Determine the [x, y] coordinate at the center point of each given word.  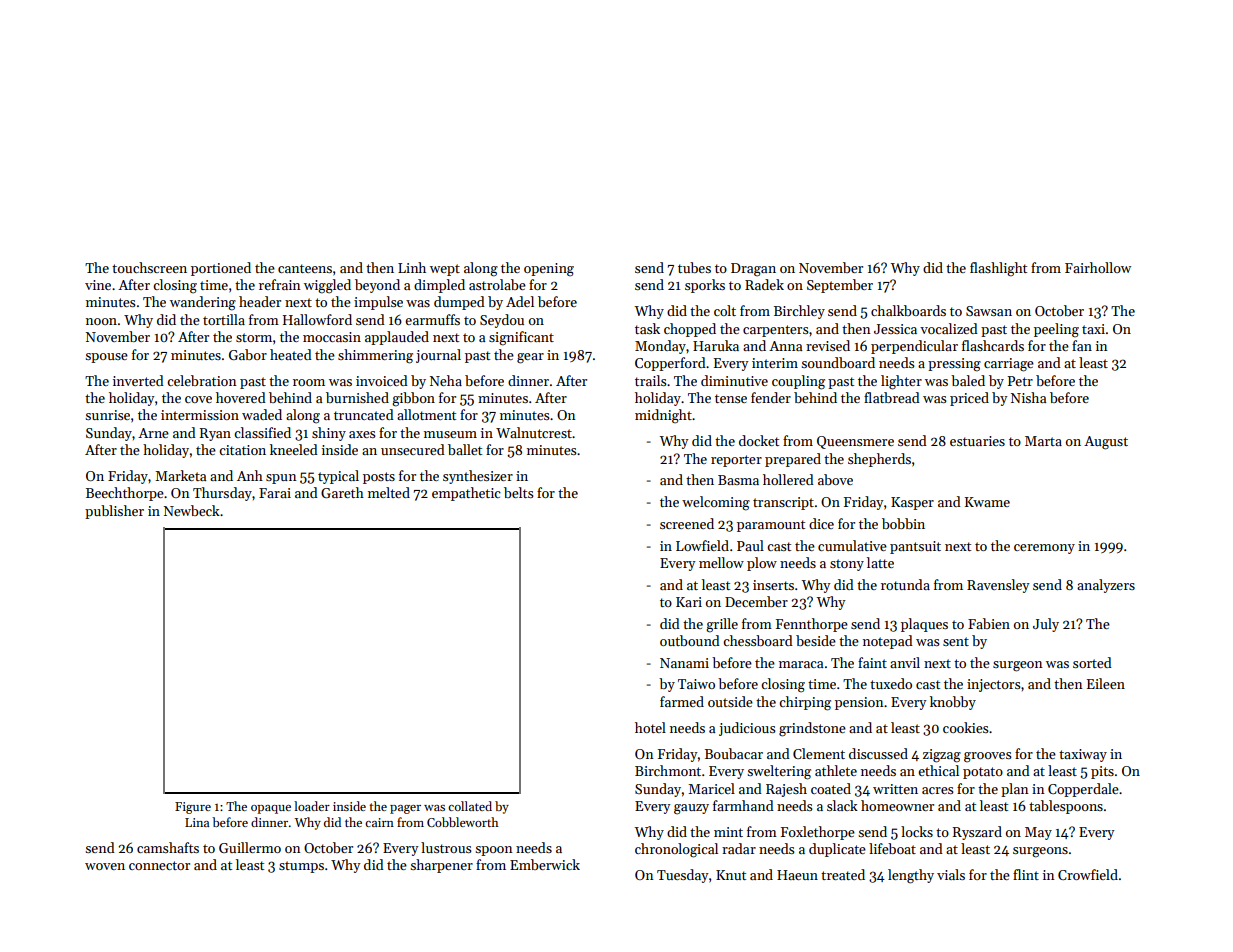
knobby [953, 703]
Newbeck [192, 510]
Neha [446, 380]
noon [101, 321]
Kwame [987, 502]
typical [338, 477]
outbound [690, 640]
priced [969, 399]
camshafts [168, 847]
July [1046, 625]
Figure [193, 808]
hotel [650, 727]
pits [1102, 772]
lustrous [446, 847]
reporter [736, 461]
